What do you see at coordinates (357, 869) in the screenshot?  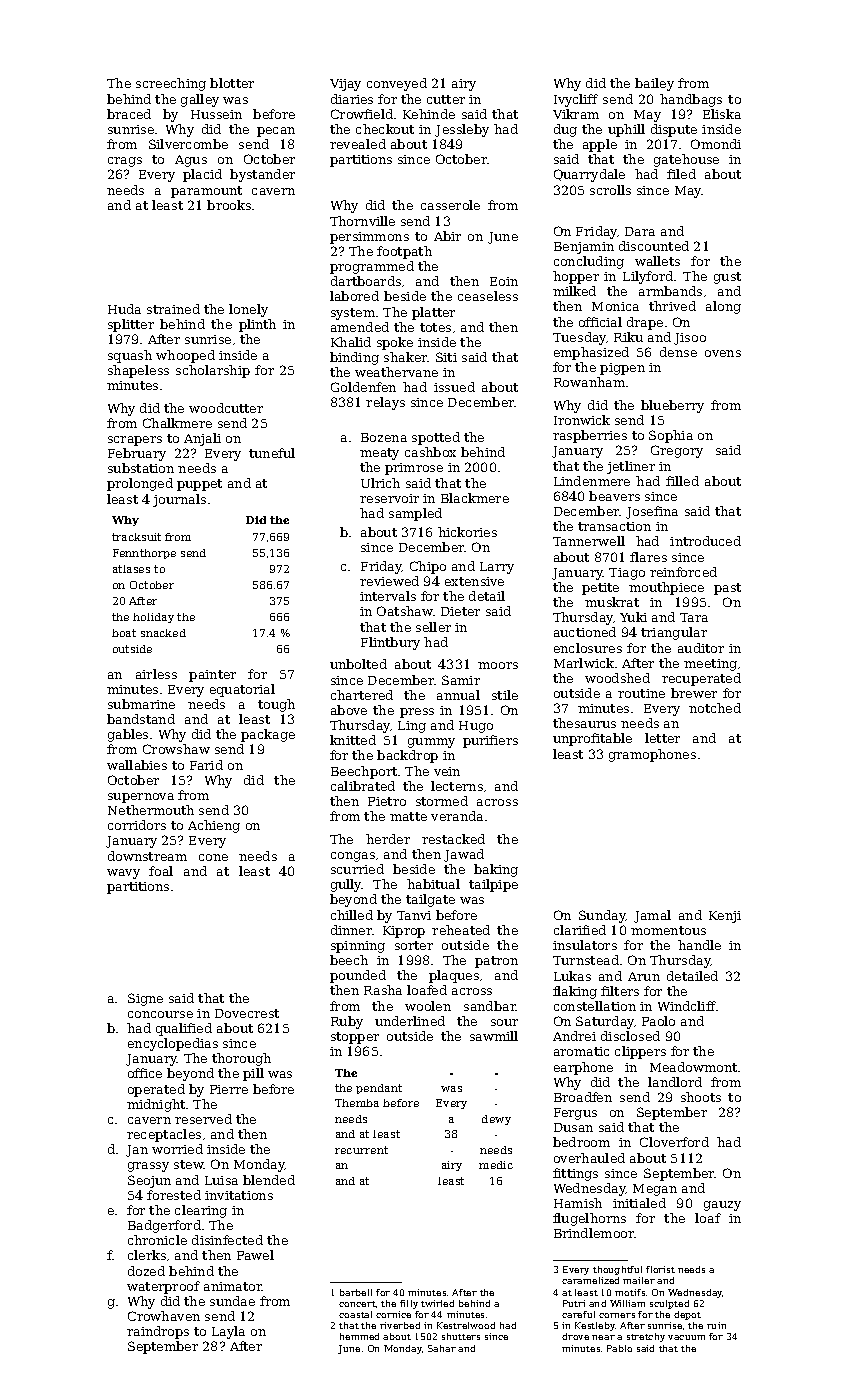 I see `scurried` at bounding box center [357, 869].
